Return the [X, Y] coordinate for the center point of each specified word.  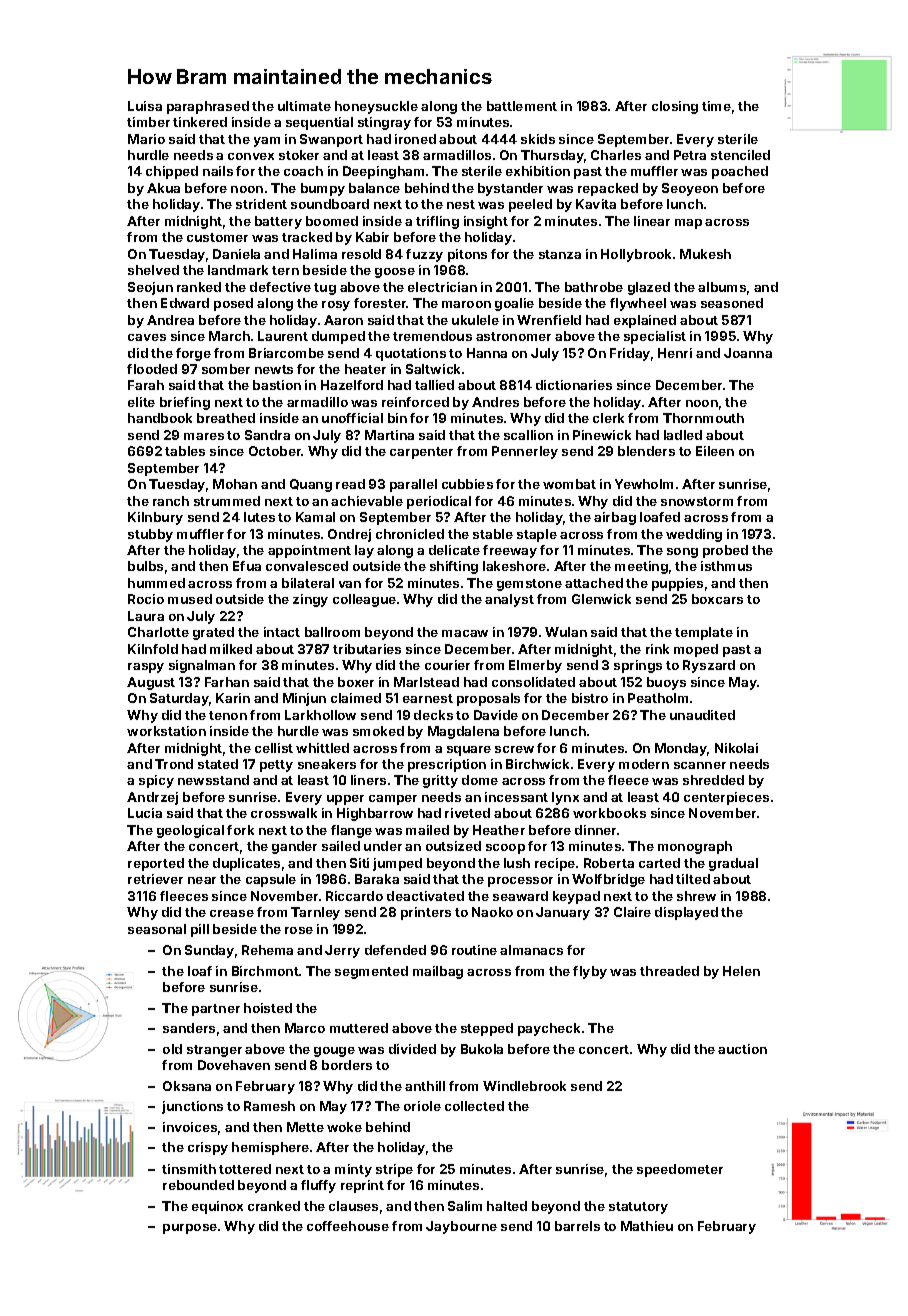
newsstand [213, 780]
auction [742, 1049]
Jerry [342, 951]
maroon [466, 304]
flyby [590, 972]
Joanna [748, 353]
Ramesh [269, 1106]
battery [278, 222]
